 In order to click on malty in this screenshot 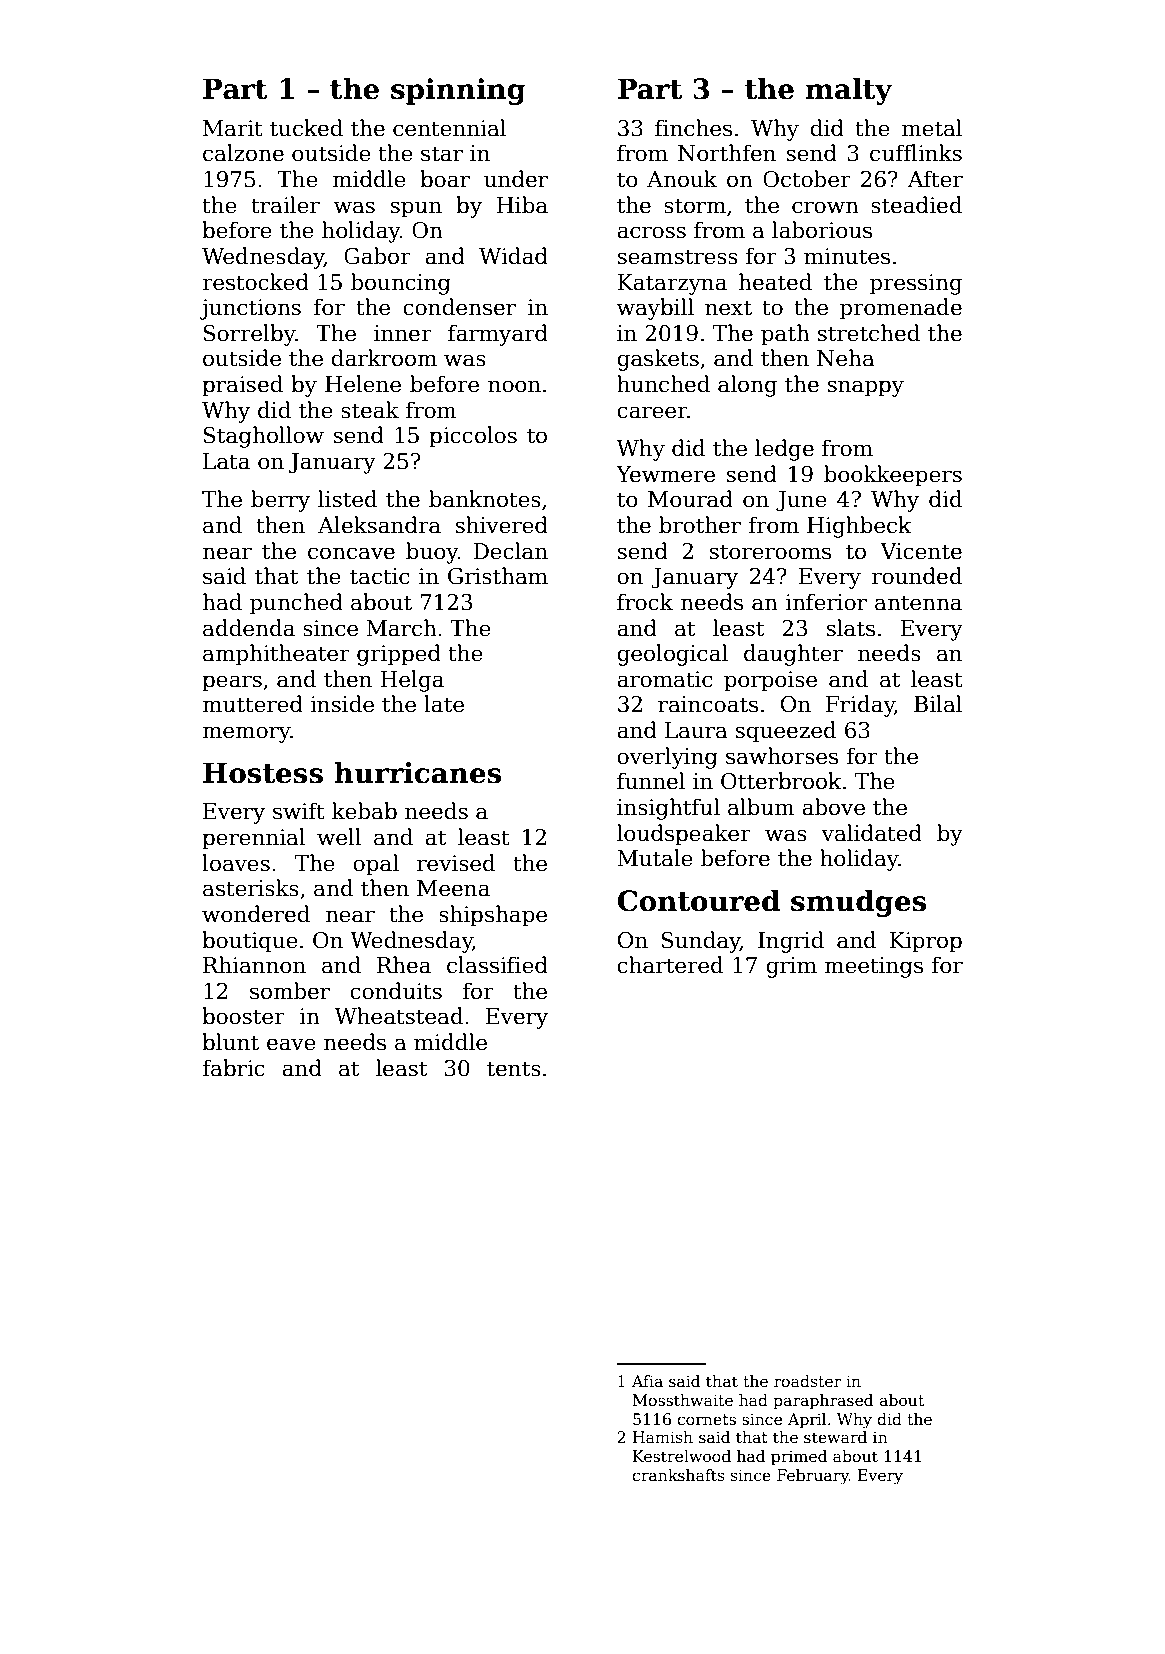, I will do `click(848, 91)`.
